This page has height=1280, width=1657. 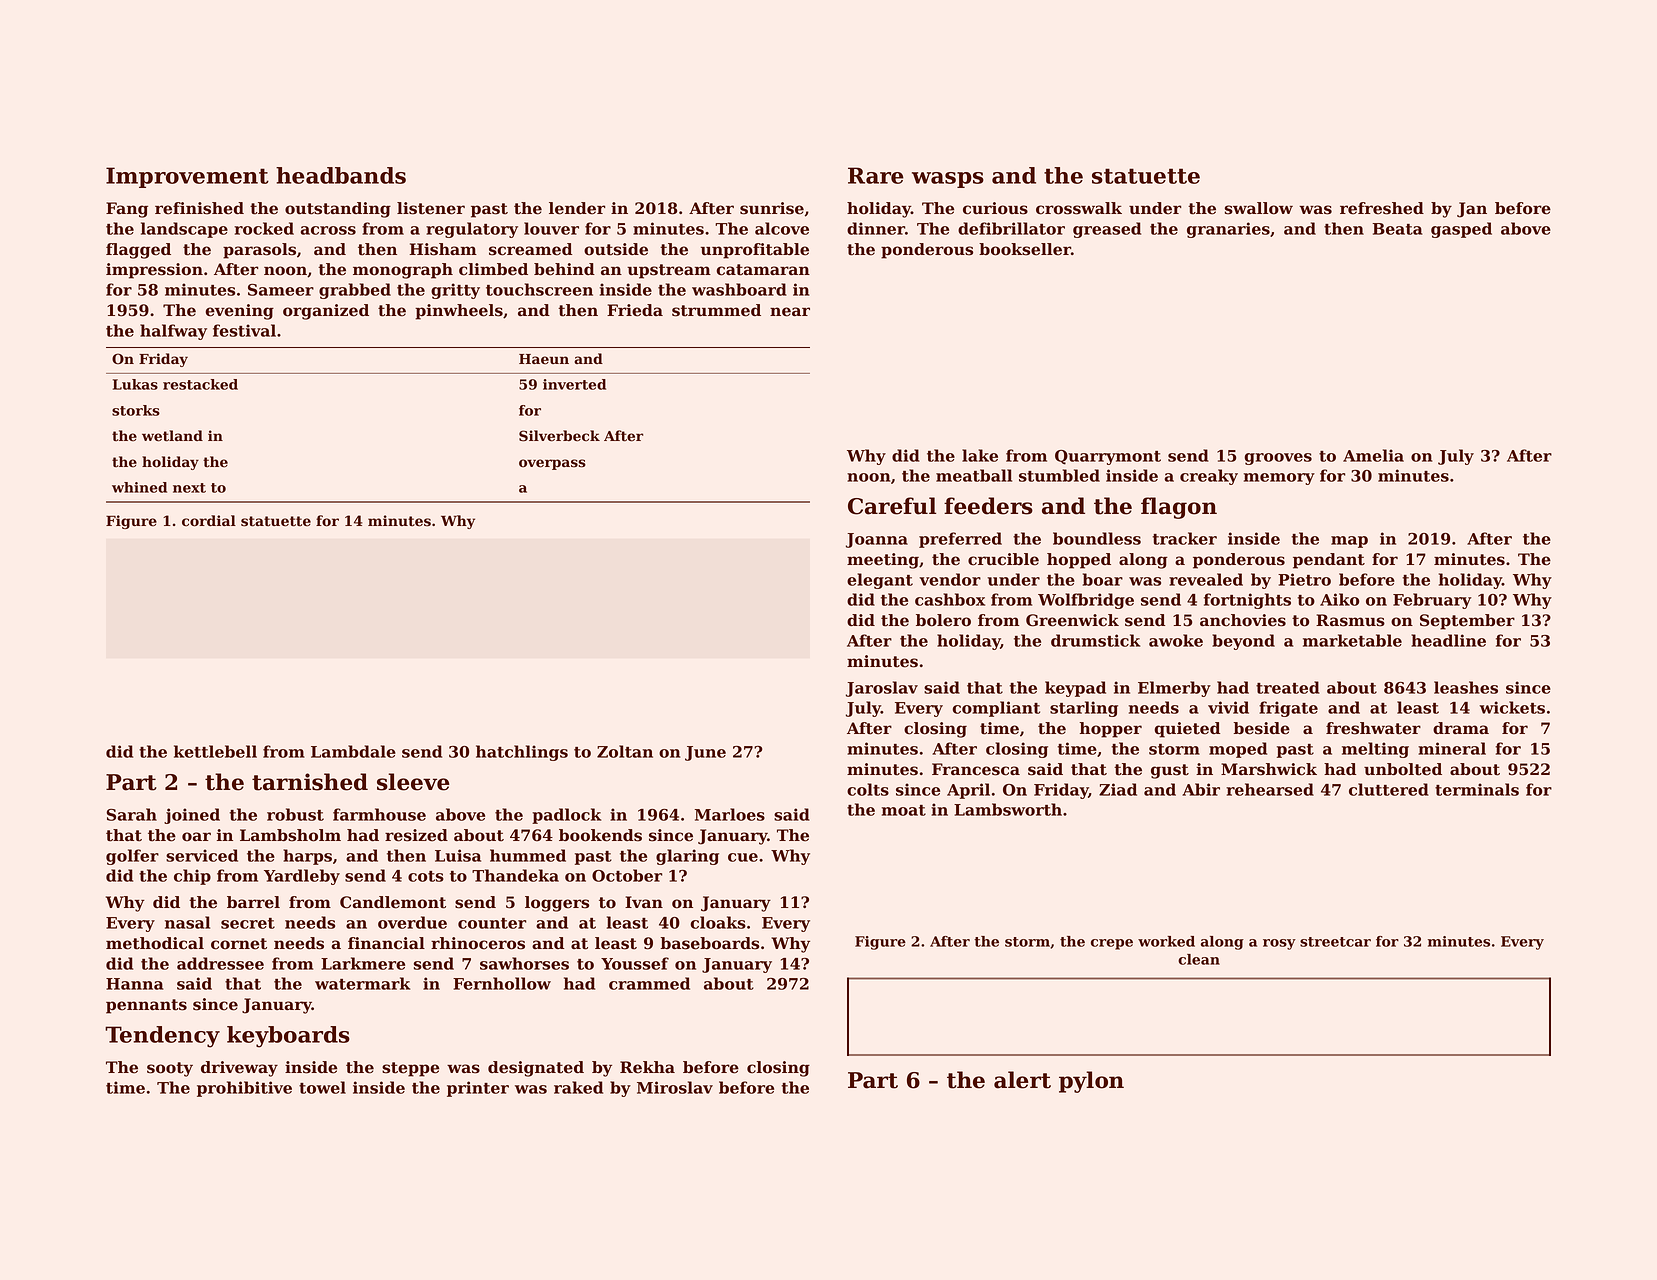 What do you see at coordinates (1461, 230) in the page?
I see `gasped` at bounding box center [1461, 230].
